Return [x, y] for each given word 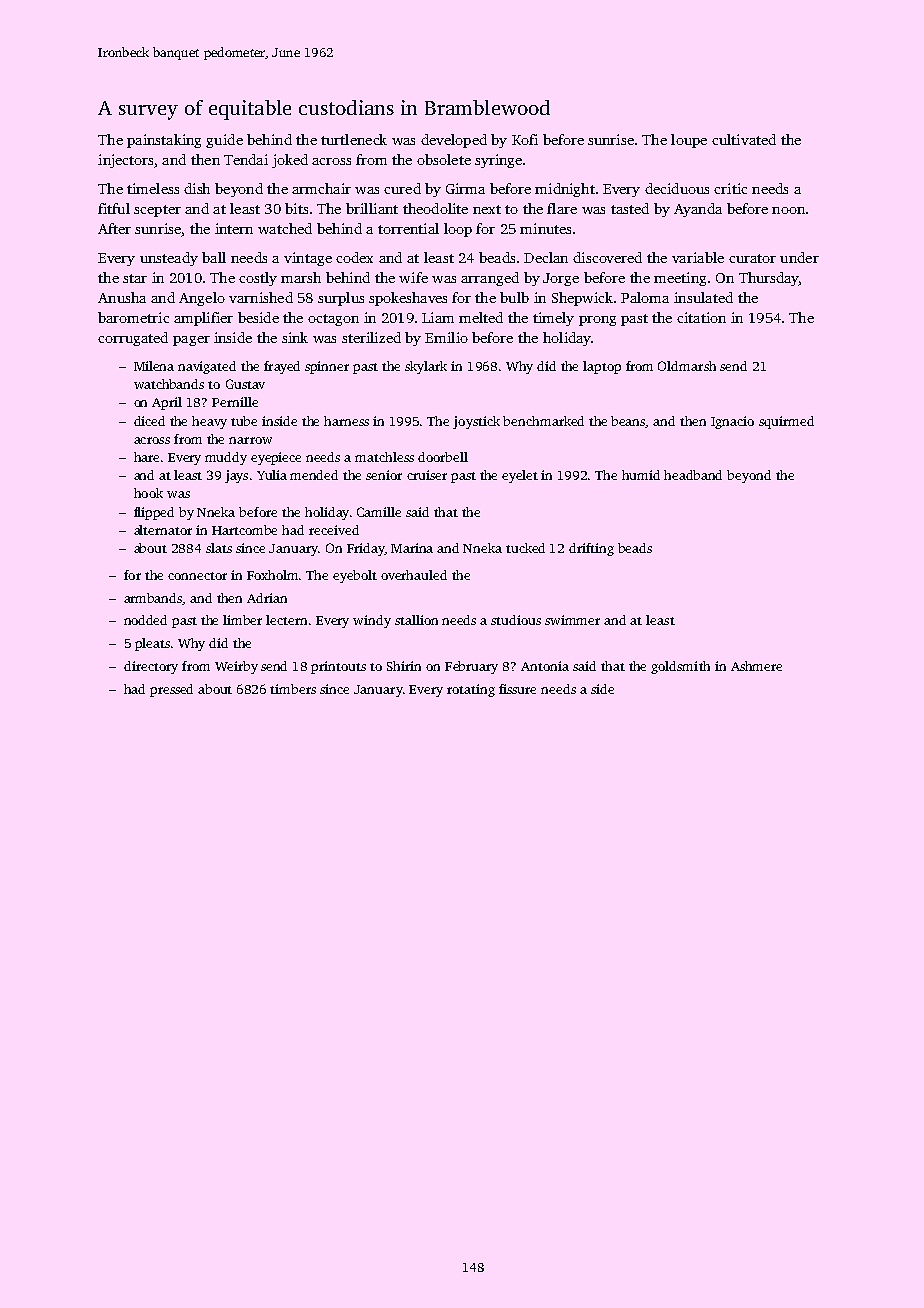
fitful [114, 208]
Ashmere [756, 666]
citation [701, 317]
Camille [379, 512]
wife [413, 277]
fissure [517, 689]
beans [628, 422]
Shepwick [582, 299]
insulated [703, 297]
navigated [207, 367]
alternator [163, 530]
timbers [293, 689]
